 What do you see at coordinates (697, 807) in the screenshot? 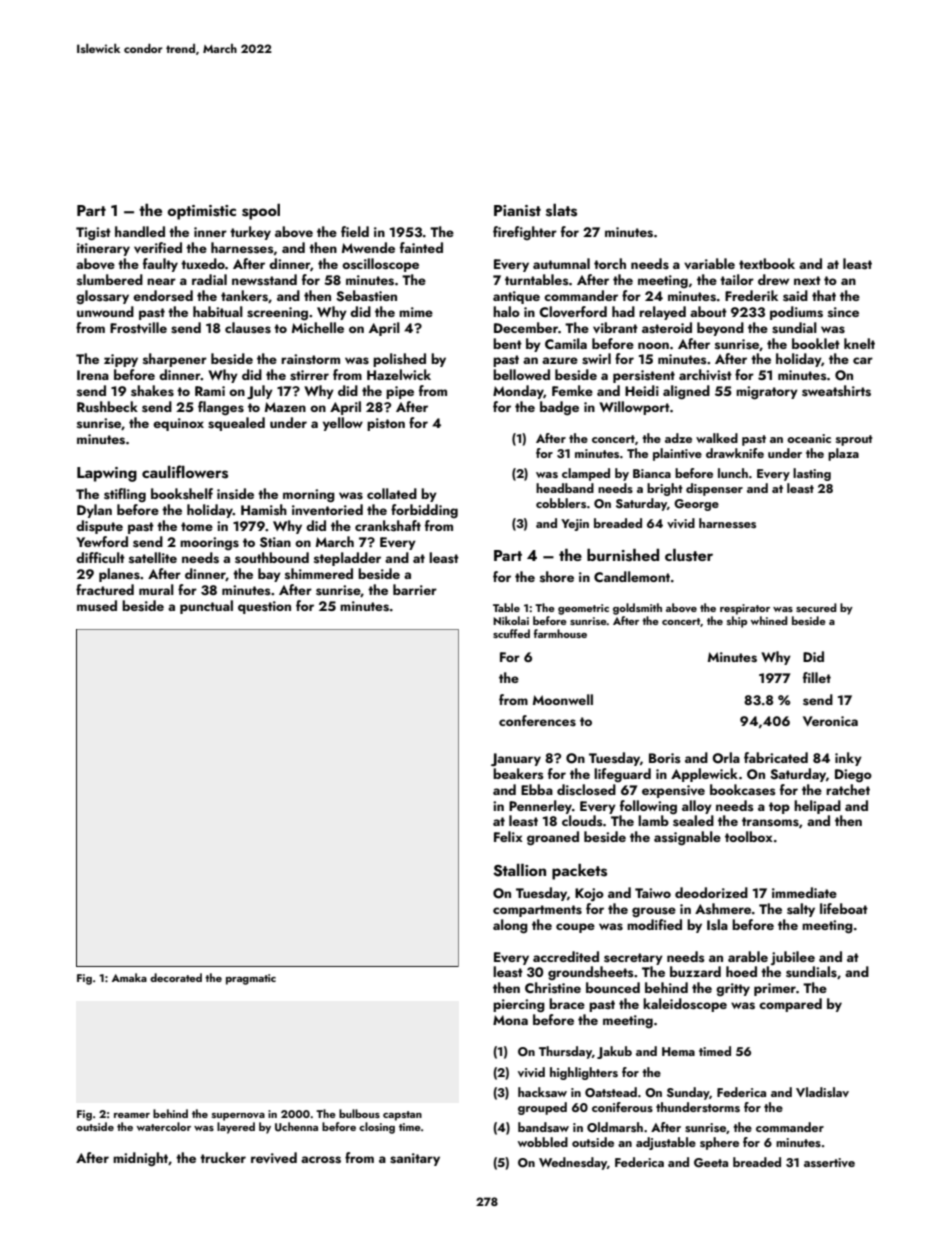
I see `alloy` at bounding box center [697, 807].
